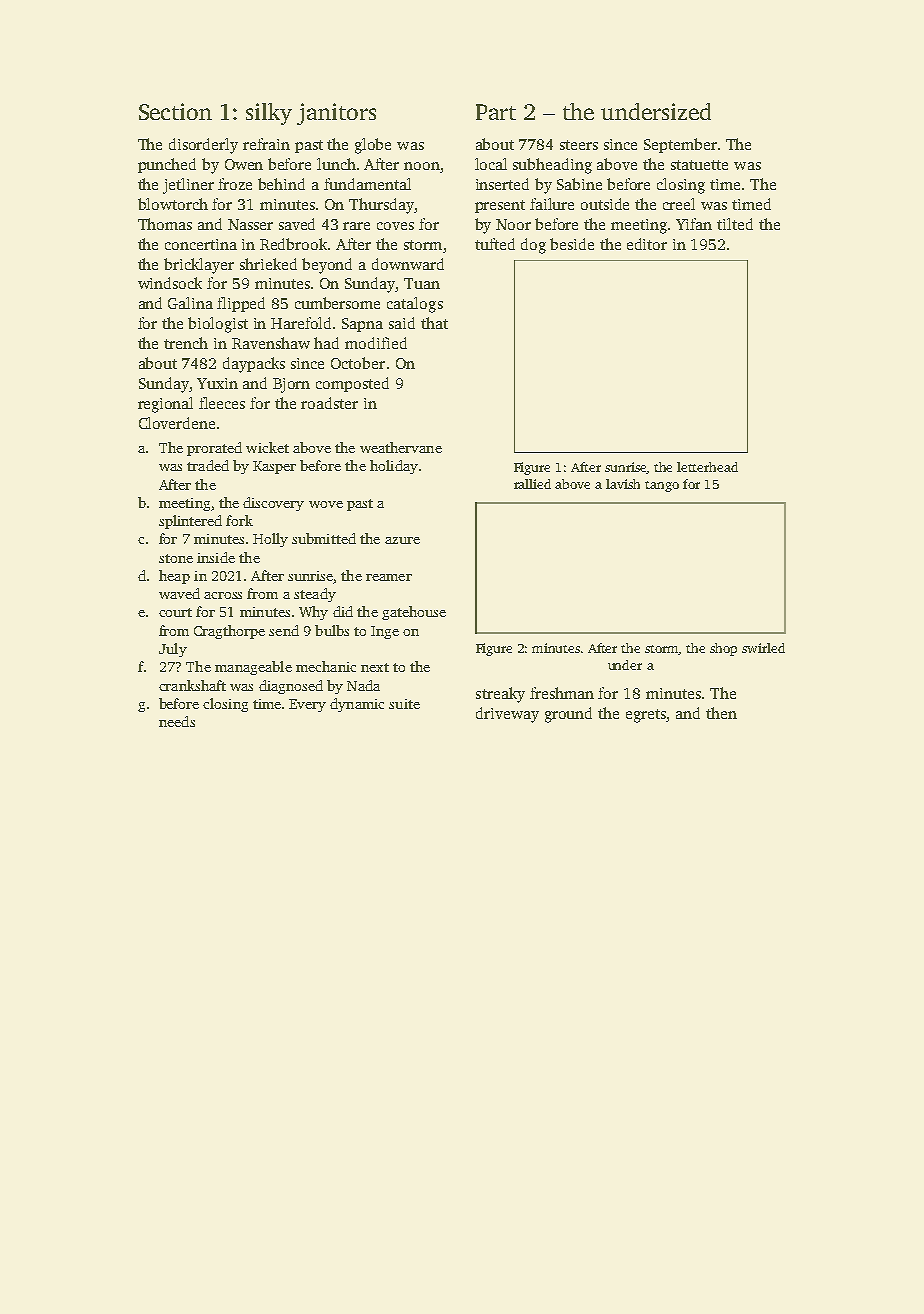  Describe the element at coordinates (707, 467) in the screenshot. I see `letterhead` at that location.
